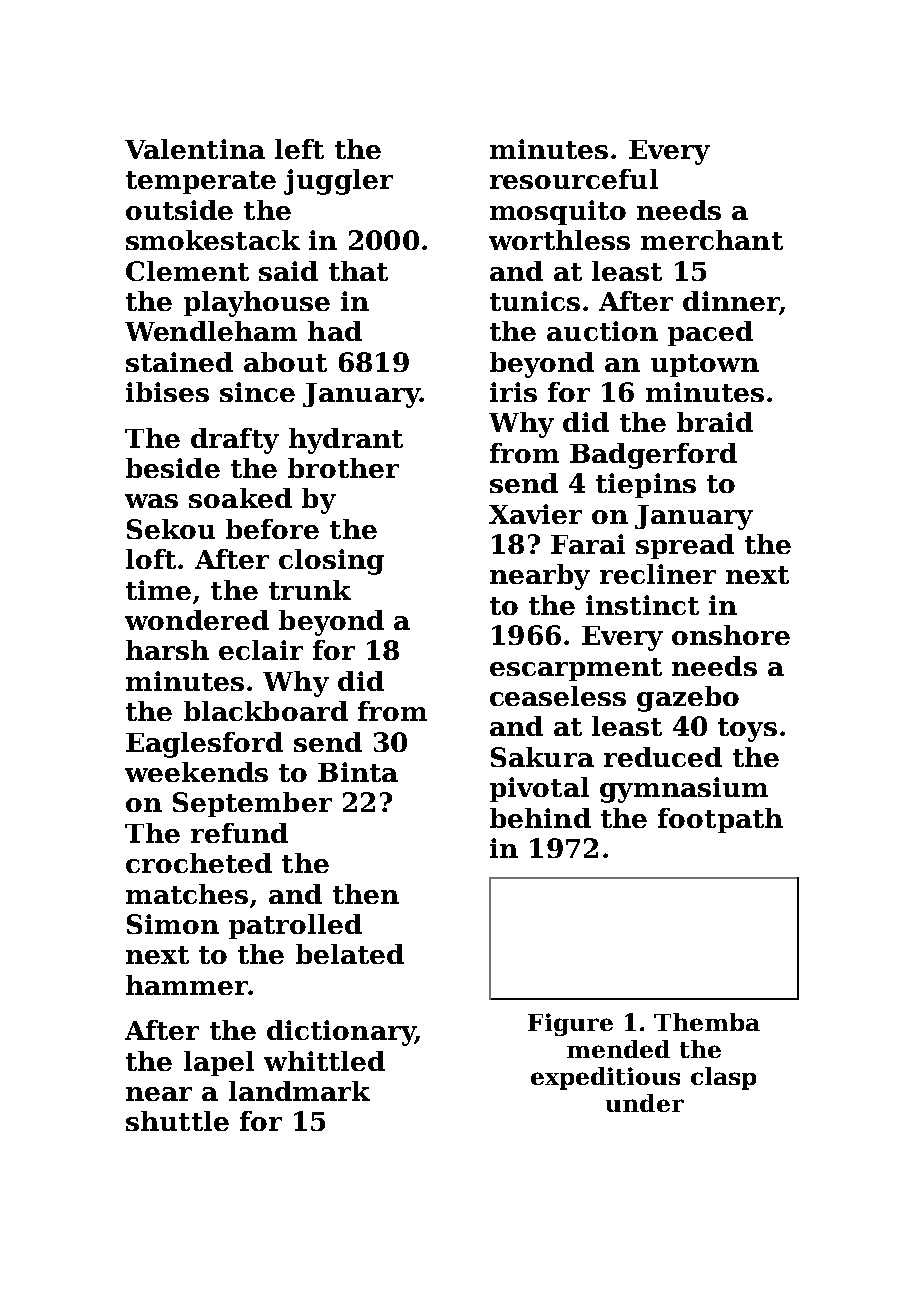 The image size is (924, 1311). I want to click on Figure, so click(570, 1024).
